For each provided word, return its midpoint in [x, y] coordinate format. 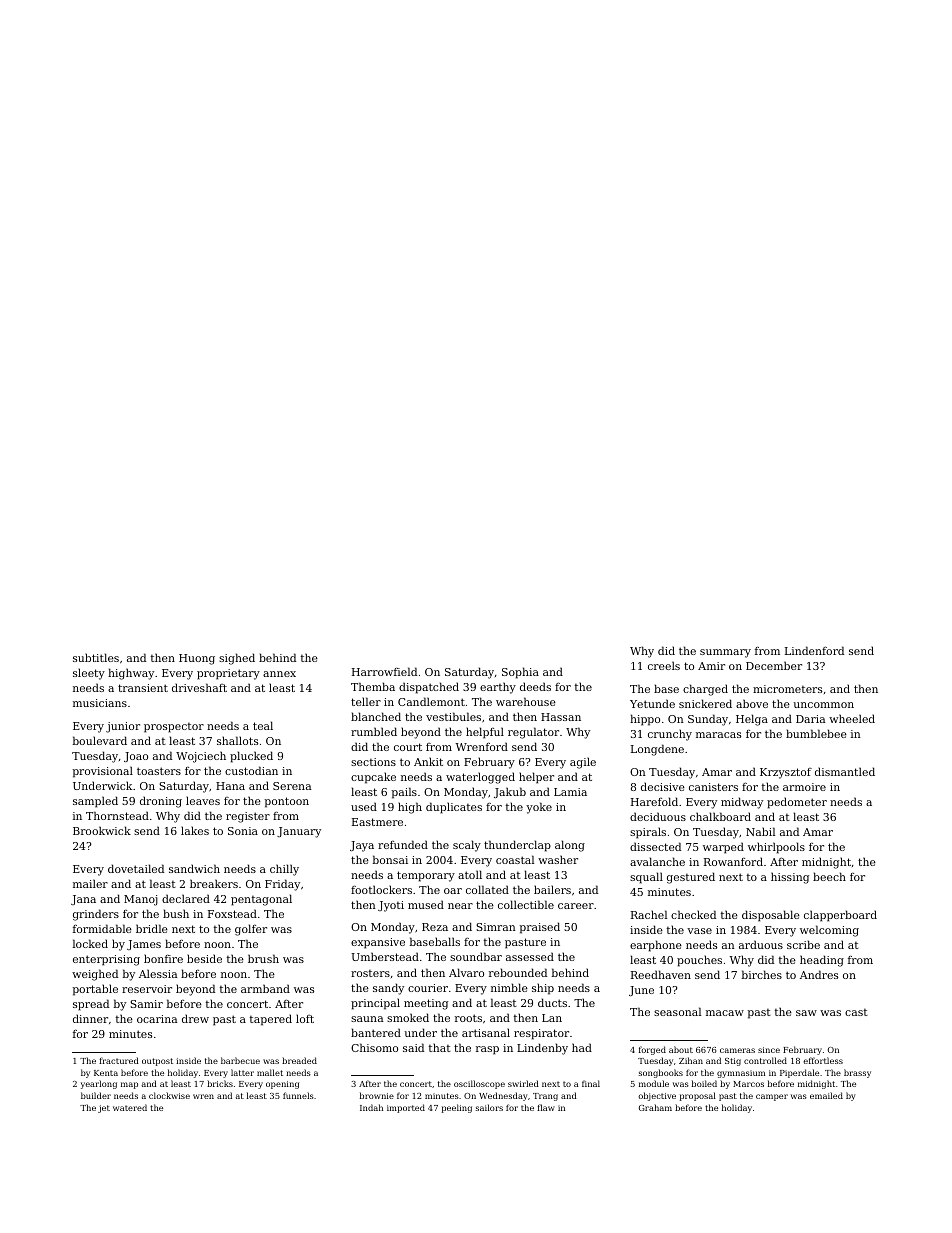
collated [487, 889]
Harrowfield [384, 671]
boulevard [100, 740]
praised [540, 928]
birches [762, 974]
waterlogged [480, 778]
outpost [157, 1062]
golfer [251, 930]
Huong [197, 659]
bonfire [163, 958]
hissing [790, 878]
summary [725, 653]
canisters [713, 787]
